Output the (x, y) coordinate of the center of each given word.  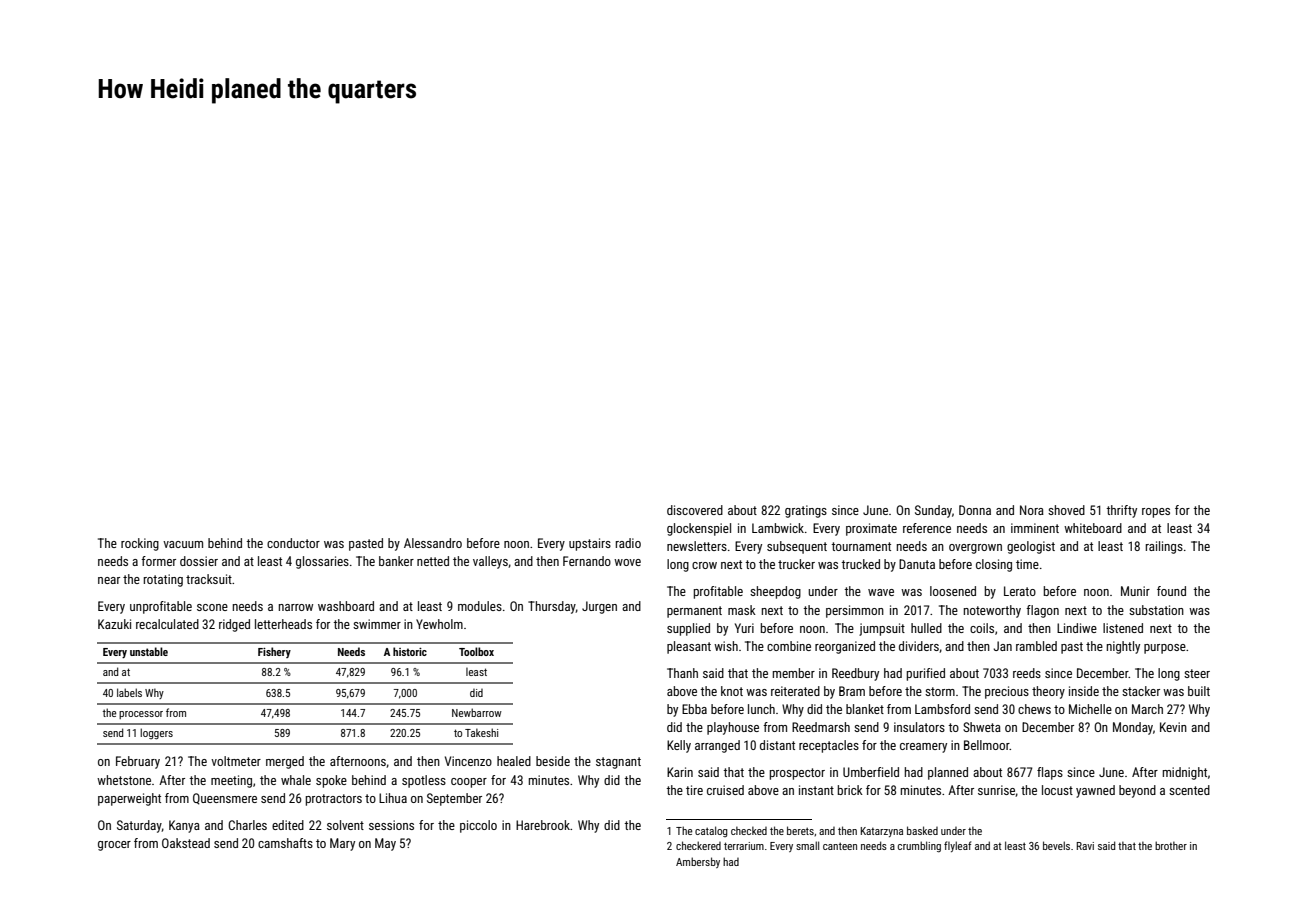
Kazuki (114, 624)
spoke (331, 781)
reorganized (845, 647)
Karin (680, 772)
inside (1084, 691)
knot (732, 691)
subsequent (797, 547)
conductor (293, 543)
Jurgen (599, 607)
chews (1034, 709)
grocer (114, 846)
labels (129, 692)
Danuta (917, 564)
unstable (149, 651)
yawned (1095, 791)
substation (1156, 610)
